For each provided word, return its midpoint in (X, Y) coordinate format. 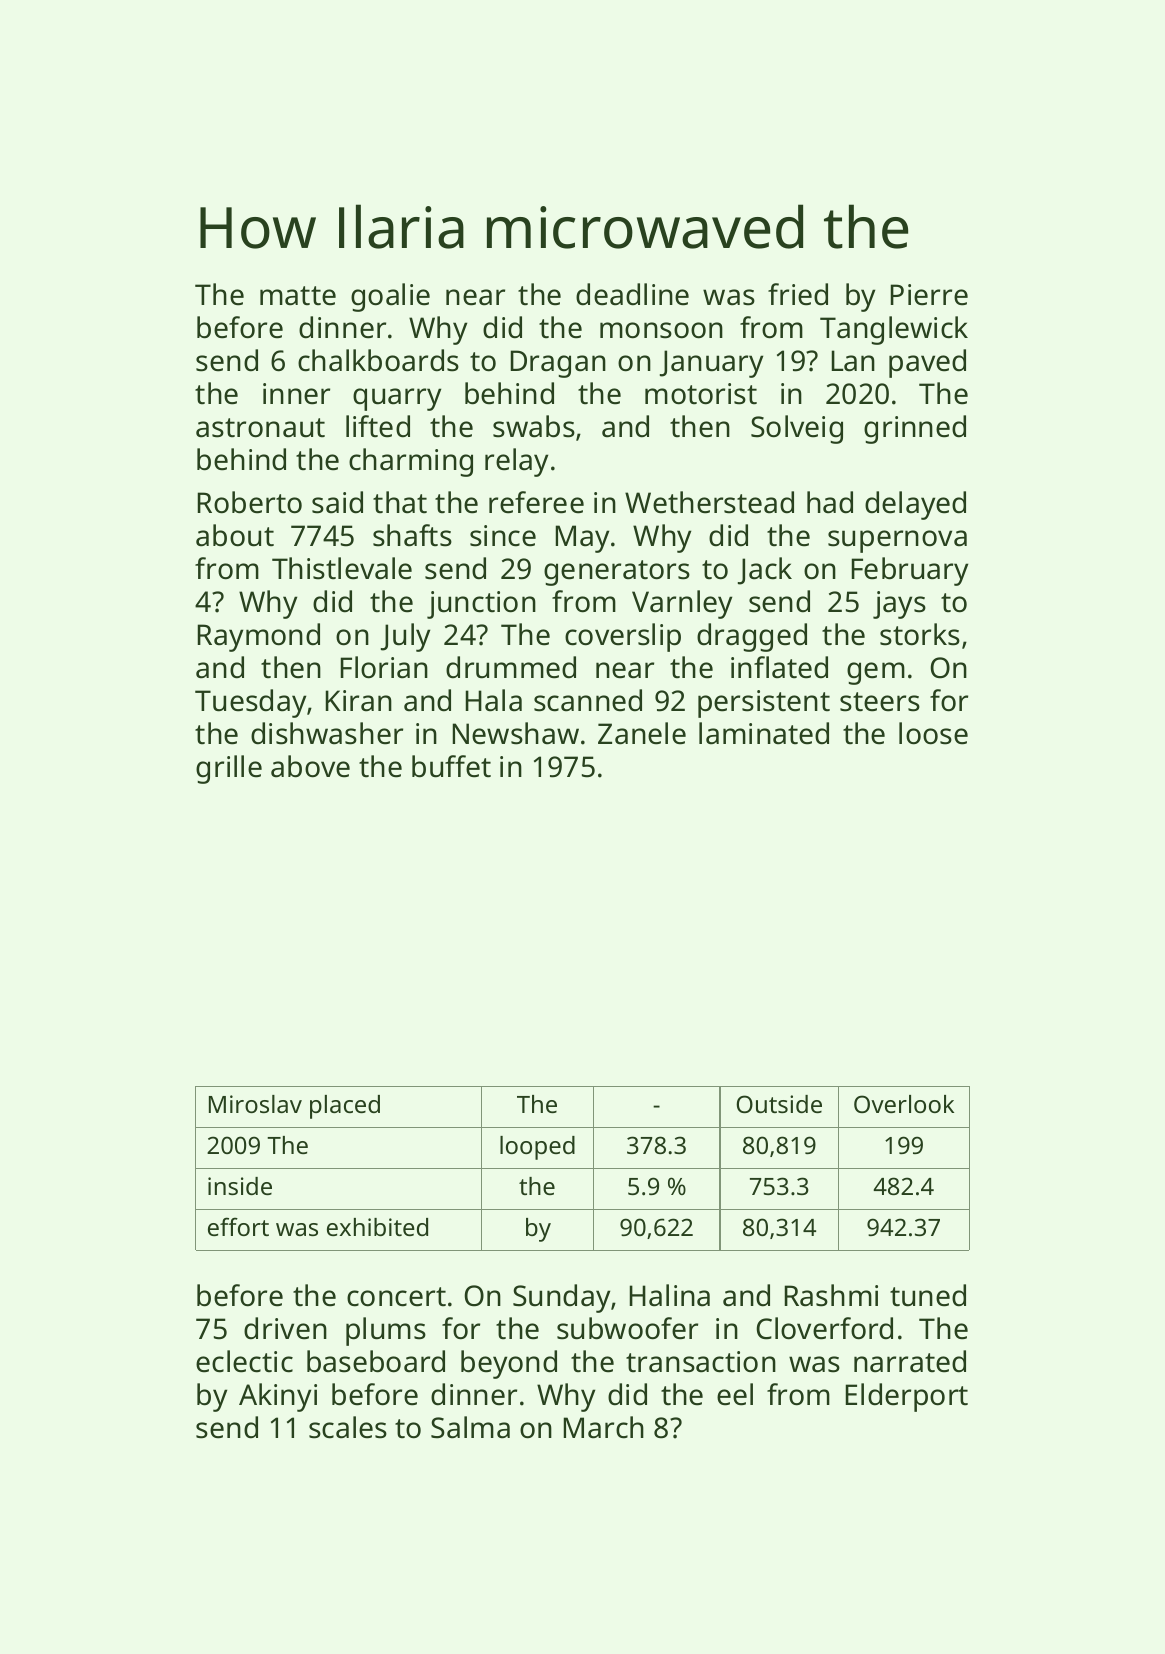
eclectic (244, 1361)
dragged (752, 637)
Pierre (929, 295)
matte (298, 296)
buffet (451, 766)
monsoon (661, 330)
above (310, 766)
